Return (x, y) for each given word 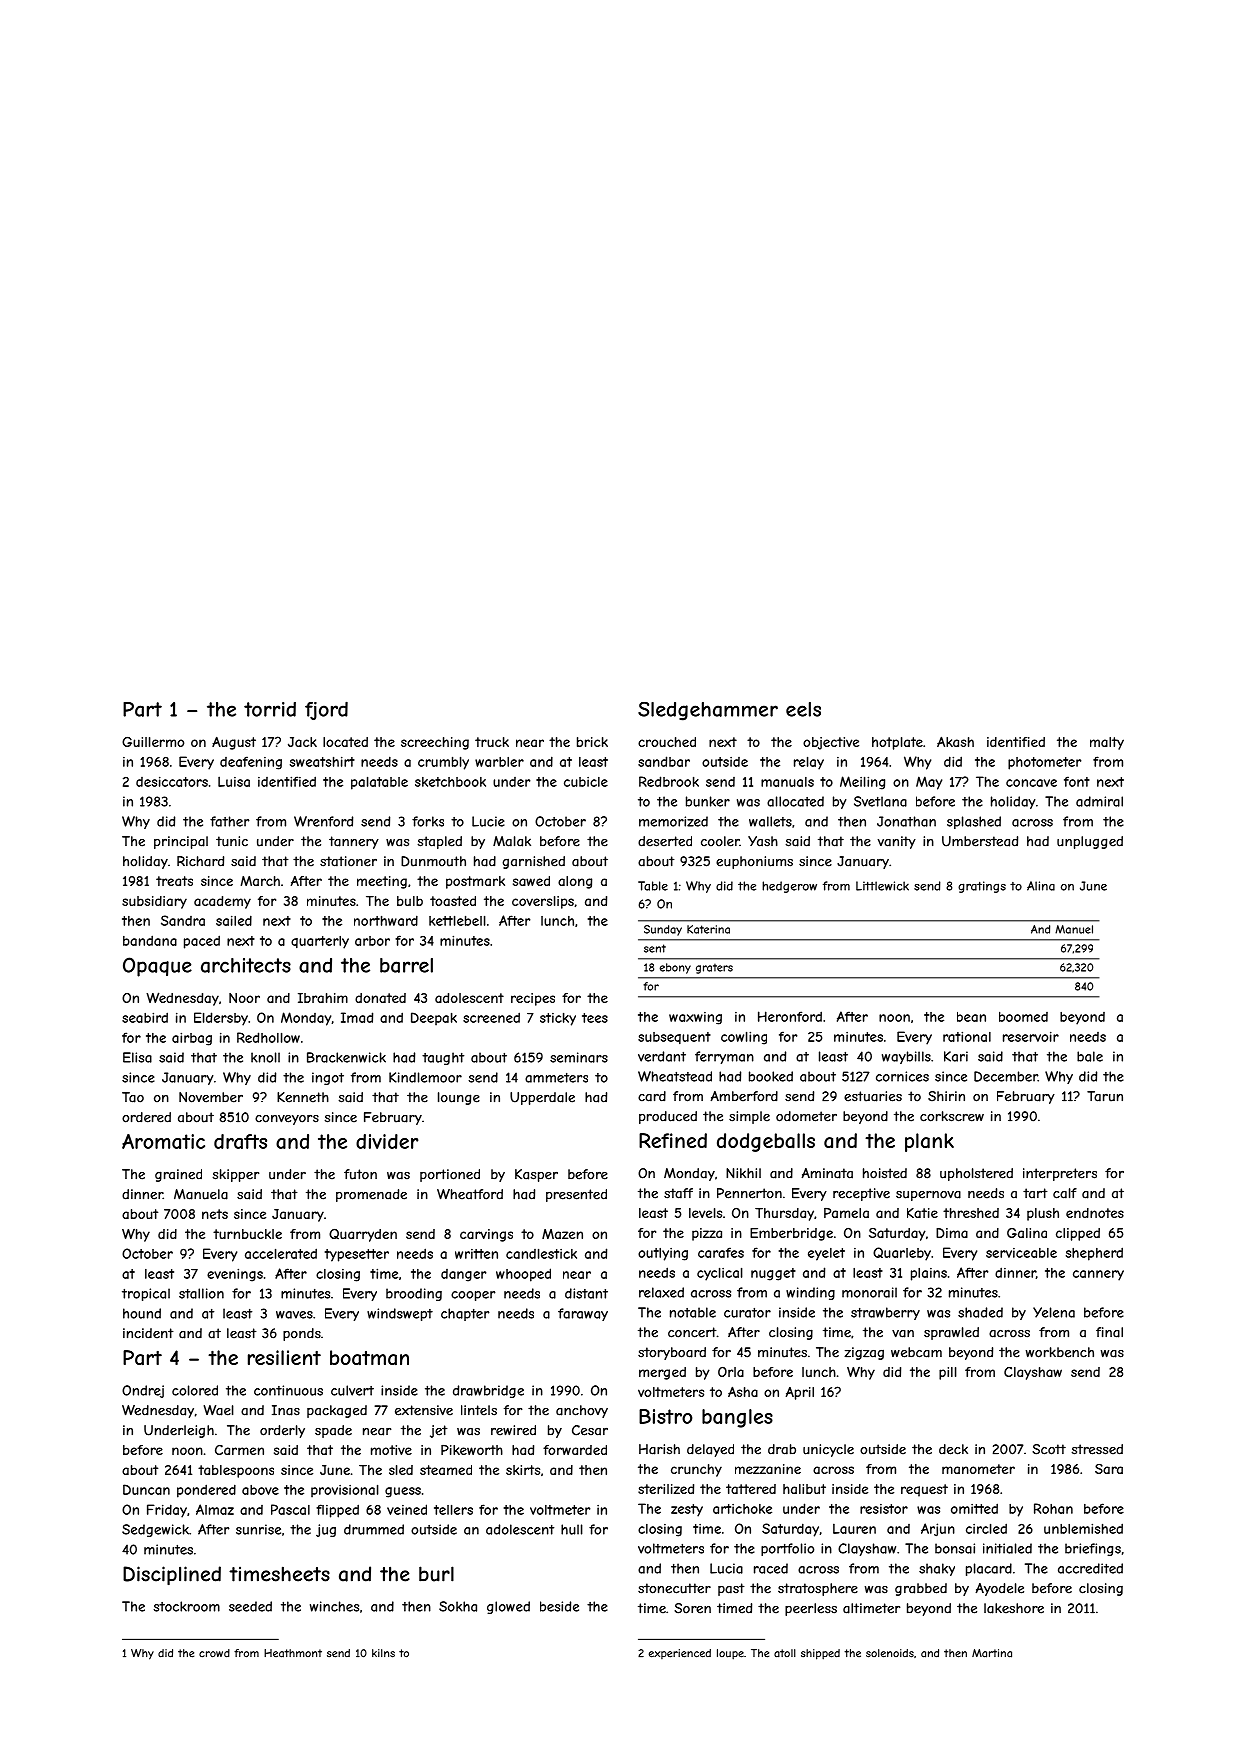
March (260, 881)
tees (595, 1018)
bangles (737, 1418)
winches (334, 1606)
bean (971, 1017)
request (924, 1490)
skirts (523, 1470)
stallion (201, 1293)
